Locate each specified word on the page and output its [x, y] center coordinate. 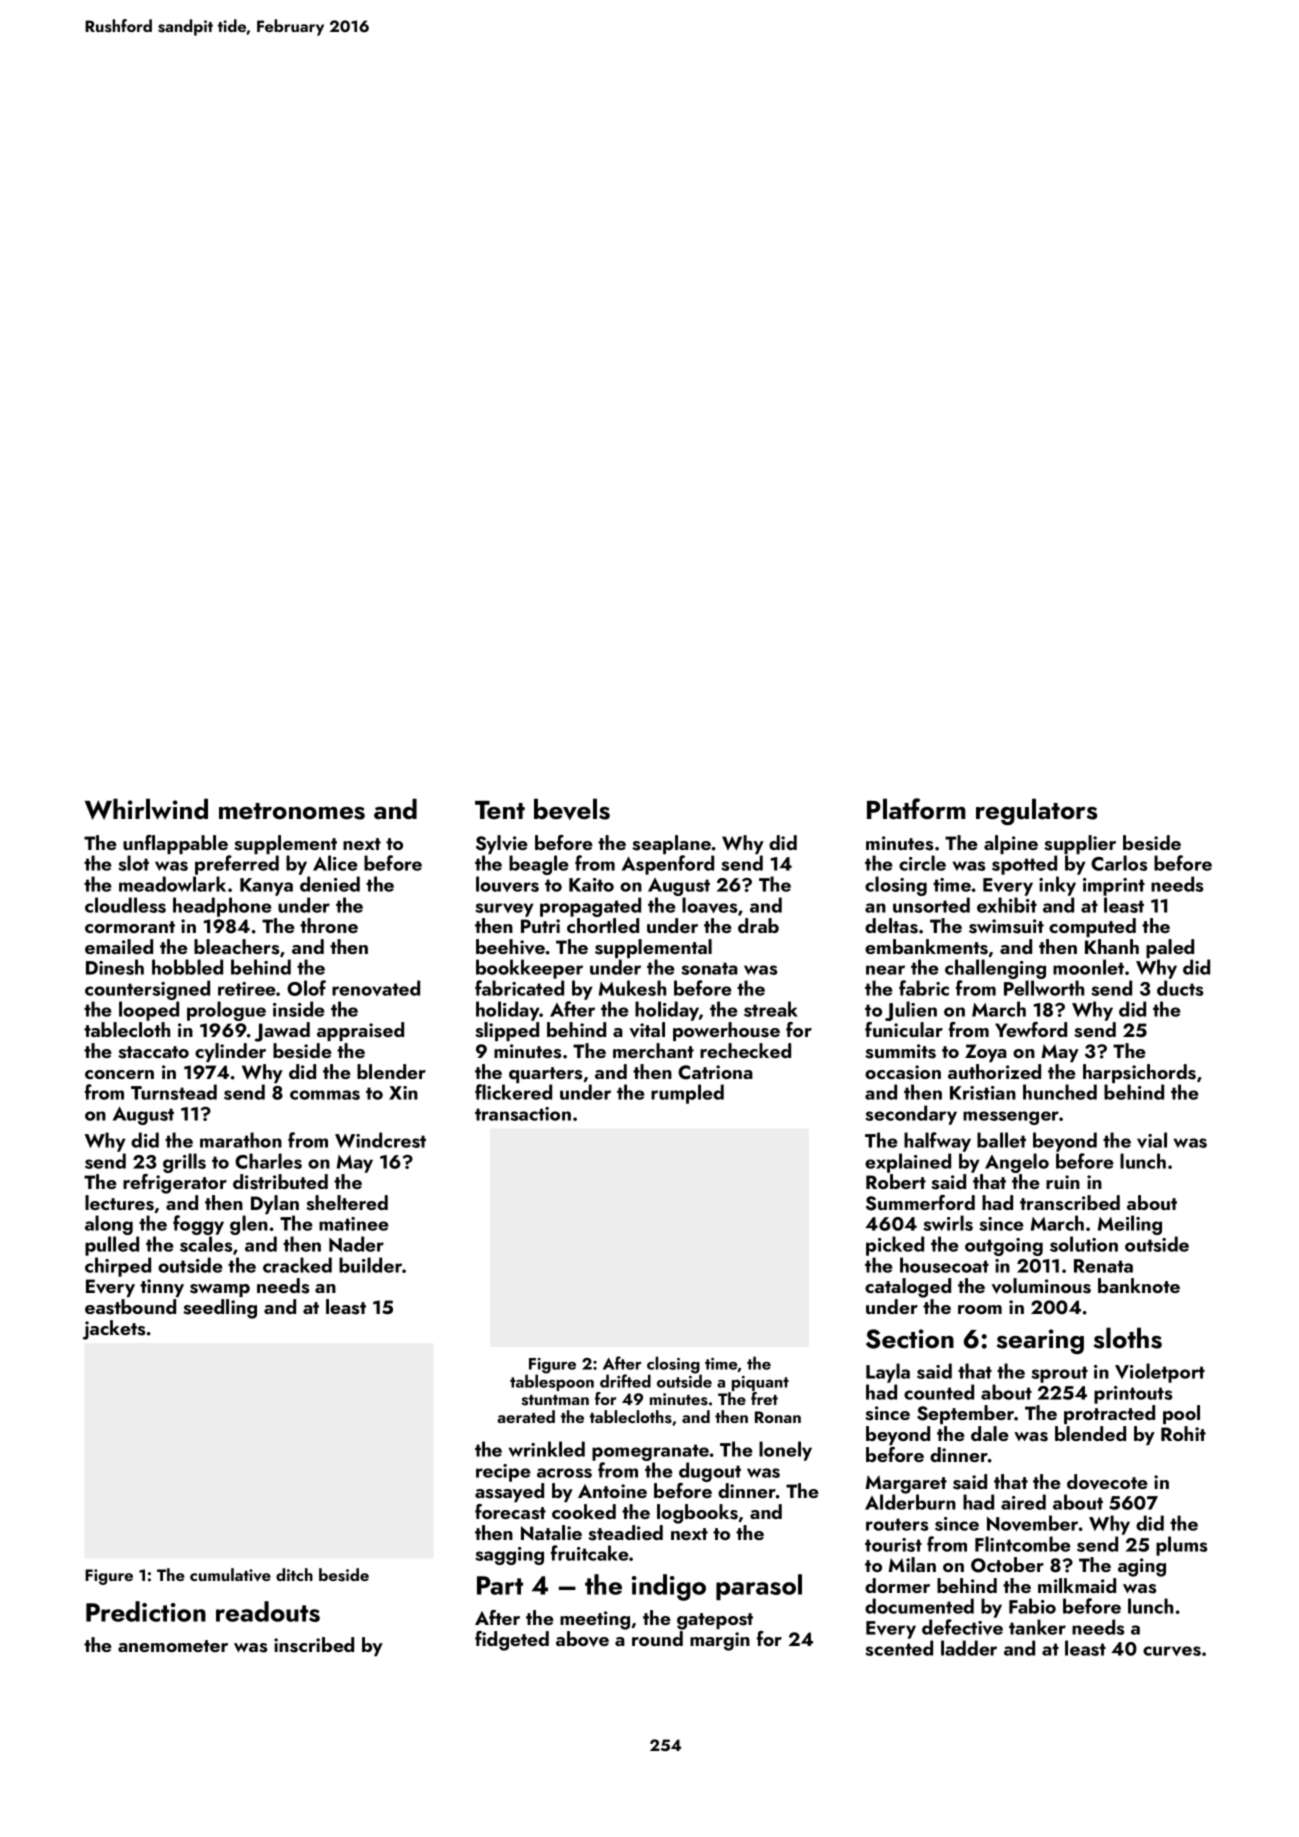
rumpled [687, 1094]
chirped [118, 1267]
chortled [603, 925]
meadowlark [172, 884]
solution [1084, 1244]
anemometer [173, 1646]
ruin [1063, 1182]
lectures [119, 1203]
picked [895, 1246]
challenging [995, 969]
